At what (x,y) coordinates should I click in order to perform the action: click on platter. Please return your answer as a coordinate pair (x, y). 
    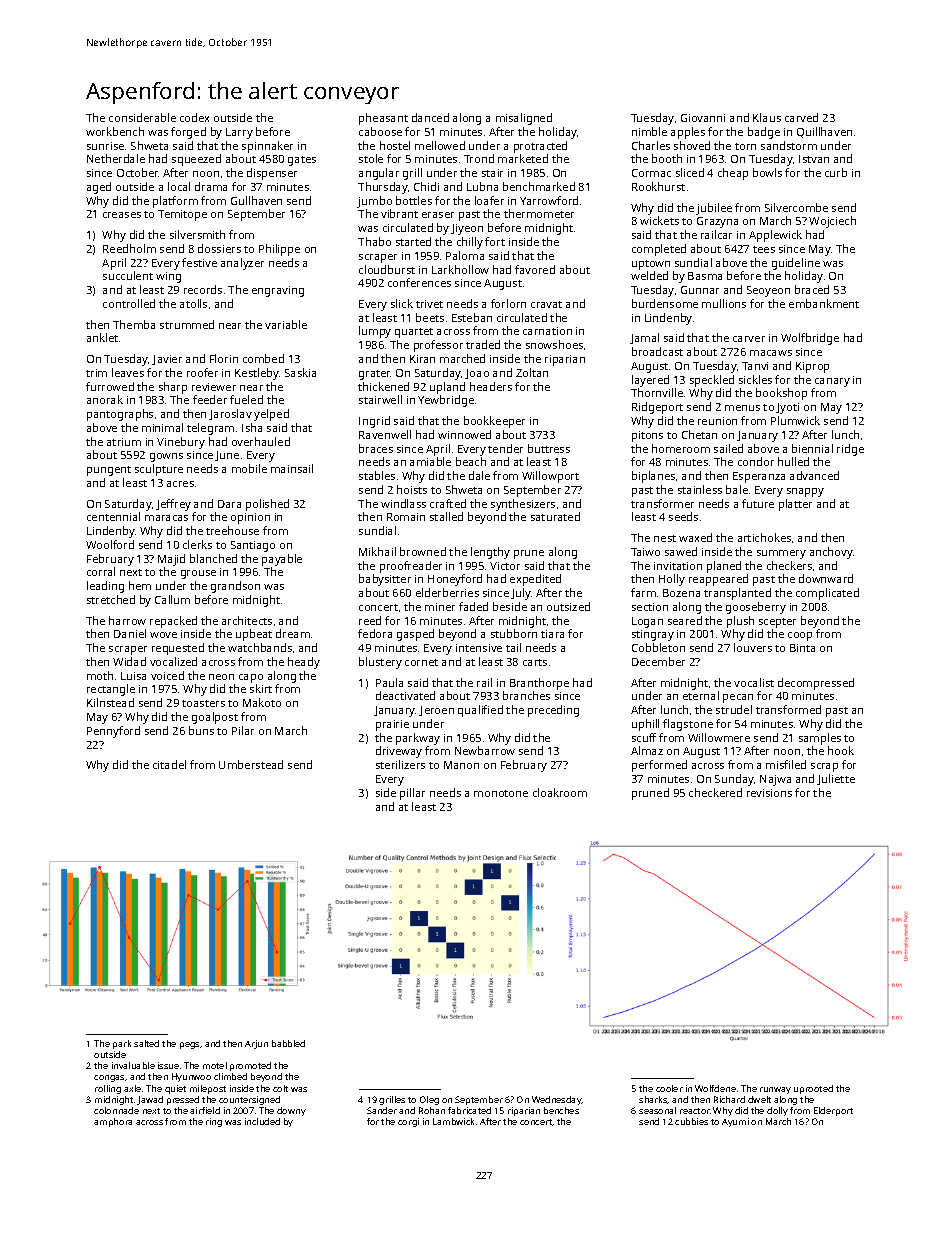
    Looking at the image, I should click on (795, 505).
